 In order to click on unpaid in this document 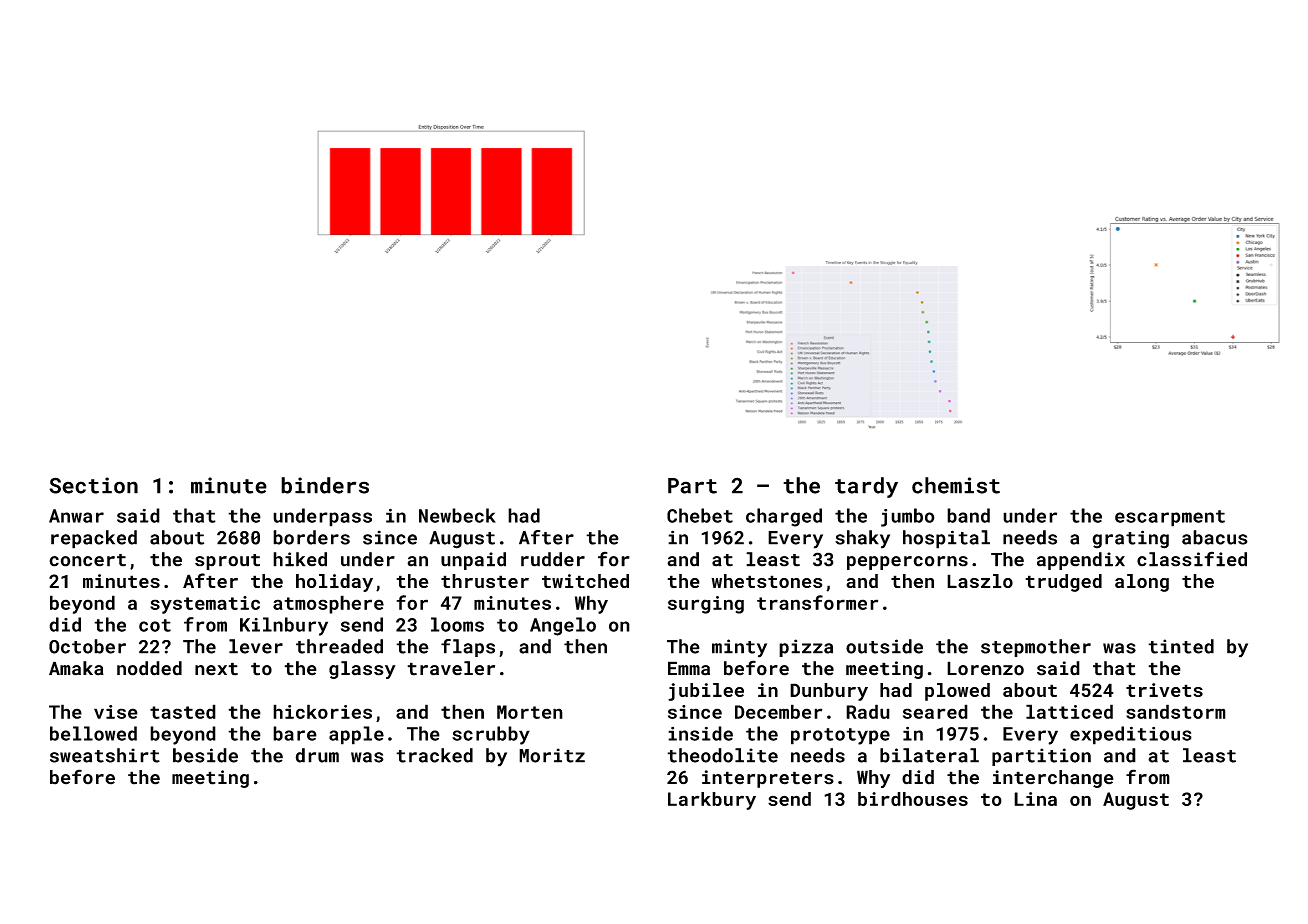, I will do `click(473, 561)`.
